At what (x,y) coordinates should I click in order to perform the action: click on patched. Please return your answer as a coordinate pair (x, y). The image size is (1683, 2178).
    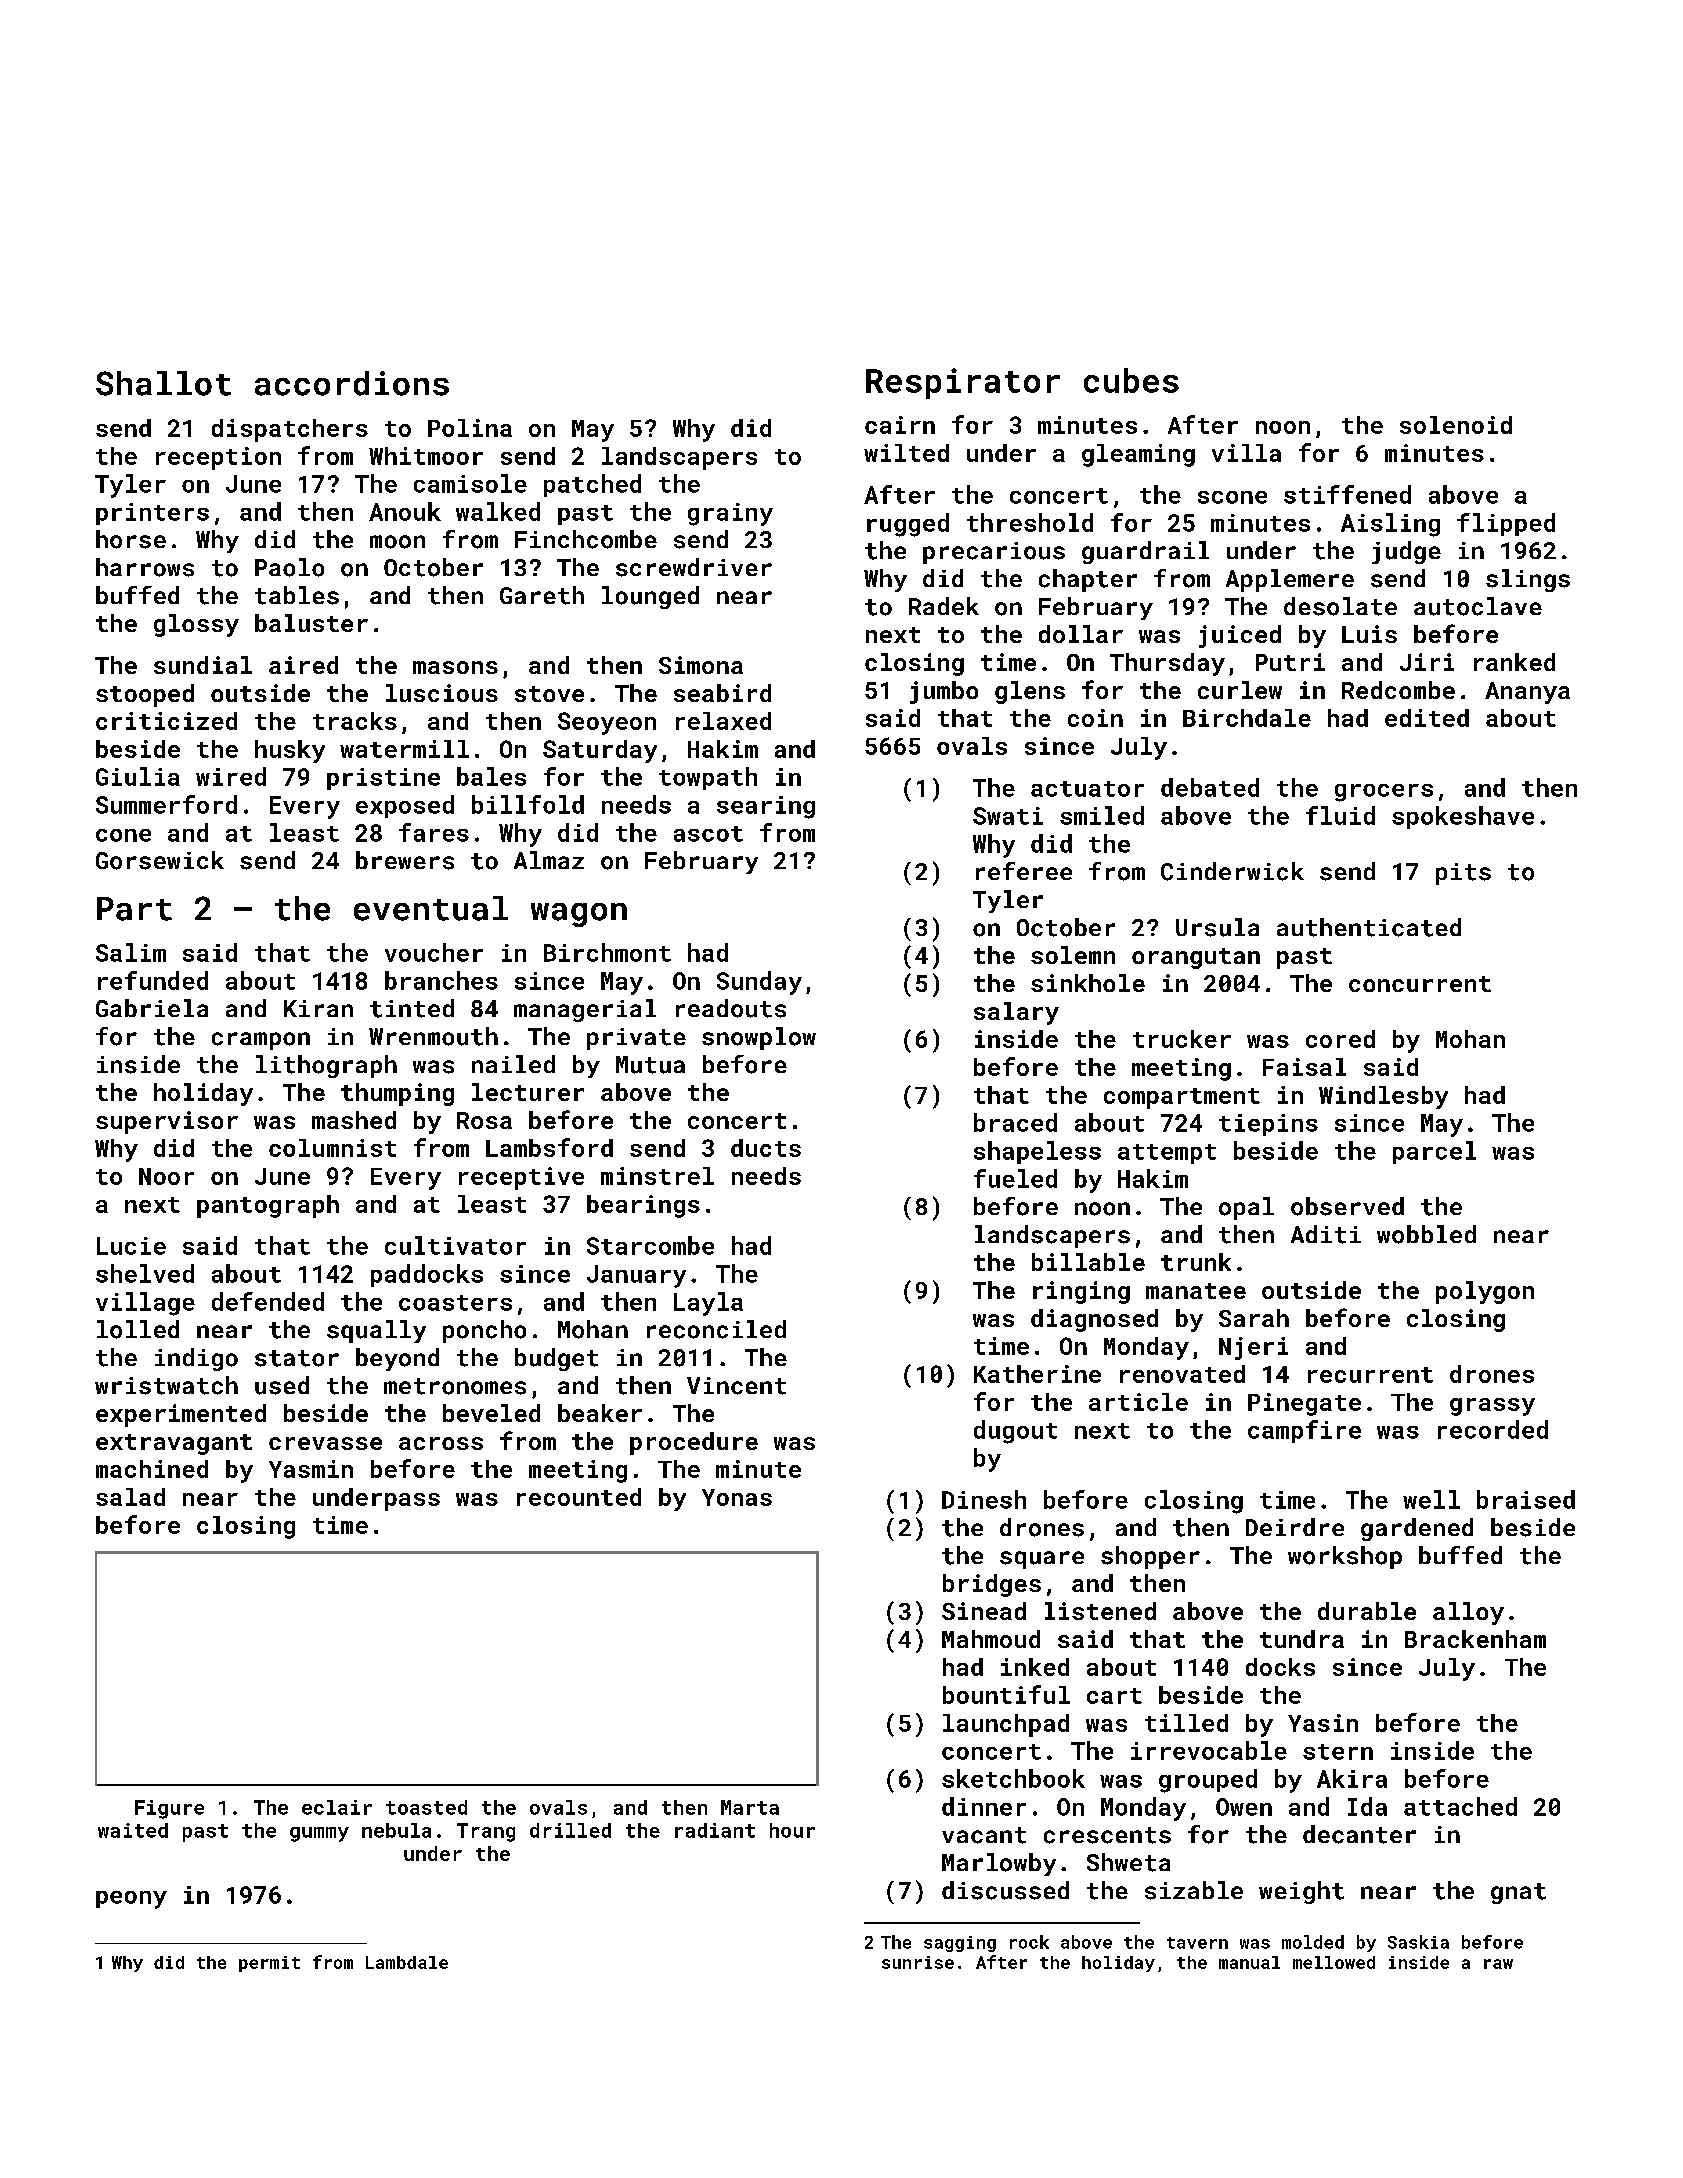
    Looking at the image, I should click on (592, 485).
